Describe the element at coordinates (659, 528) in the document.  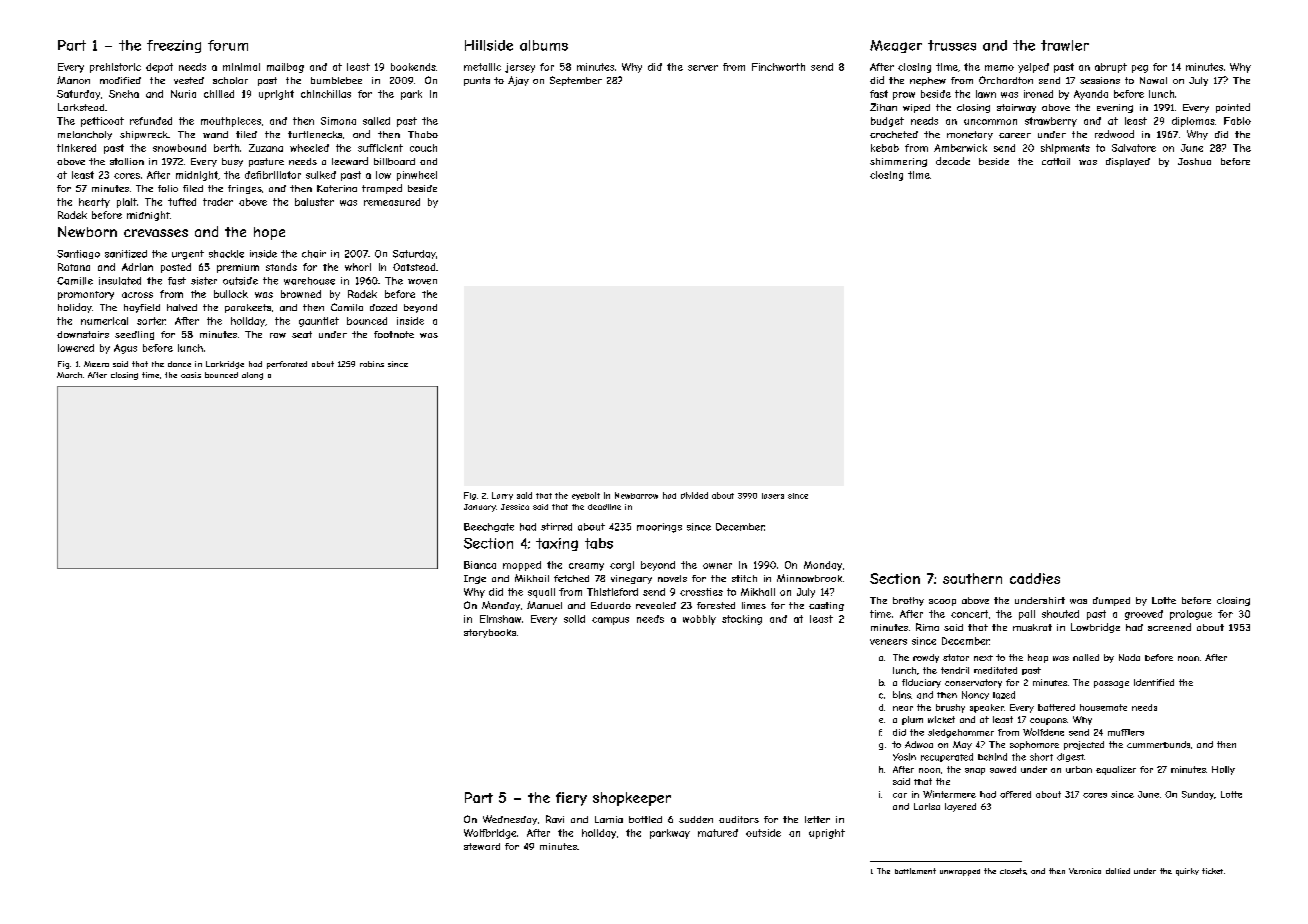
I see `moorings` at that location.
